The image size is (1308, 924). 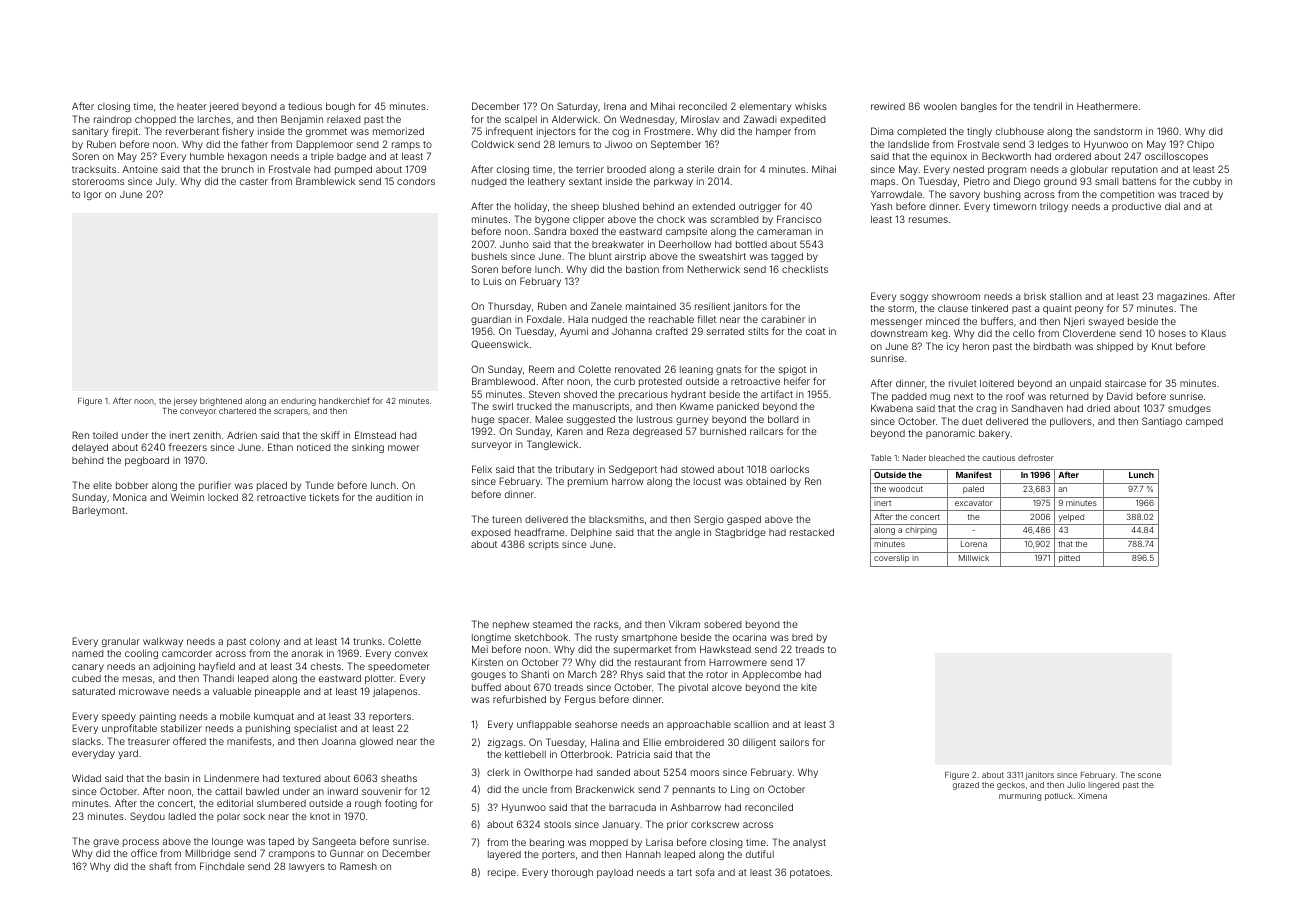 I want to click on guardian, so click(x=491, y=320).
